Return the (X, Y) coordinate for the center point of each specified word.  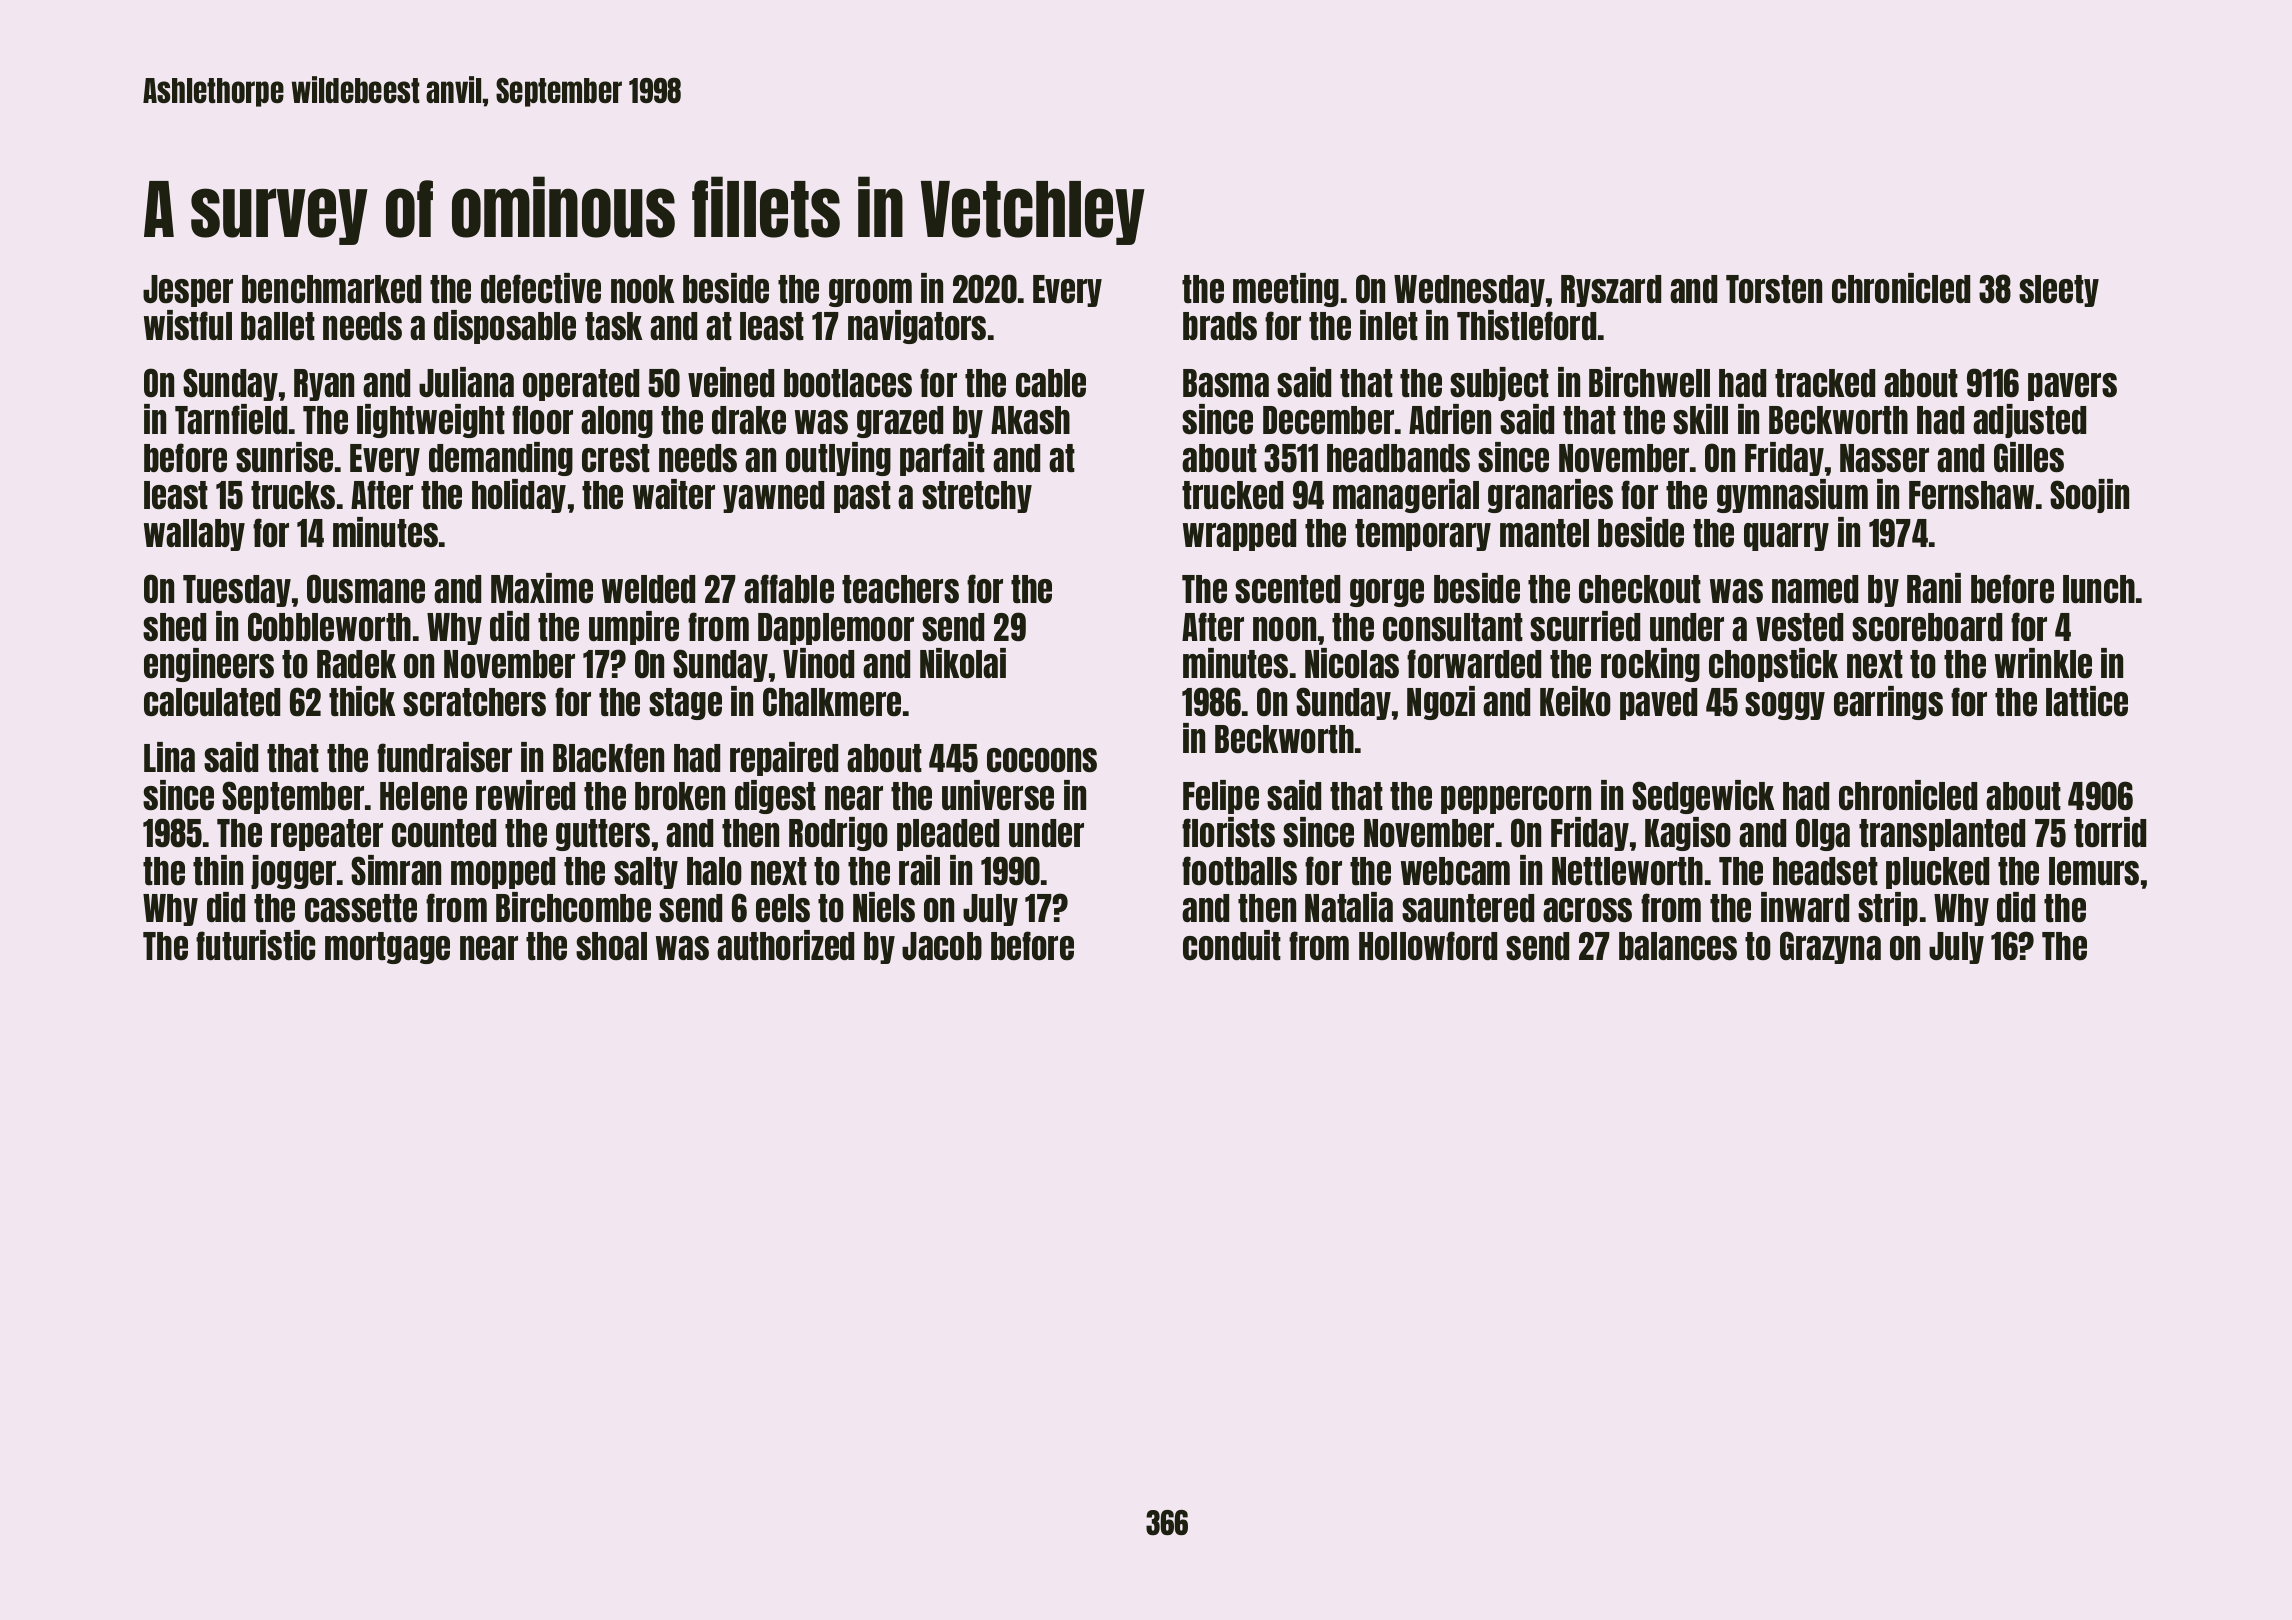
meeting (1286, 290)
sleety (2059, 291)
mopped (503, 873)
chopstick (1774, 665)
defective (541, 288)
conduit (1232, 945)
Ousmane (366, 589)
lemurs (2094, 871)
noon (1284, 629)
